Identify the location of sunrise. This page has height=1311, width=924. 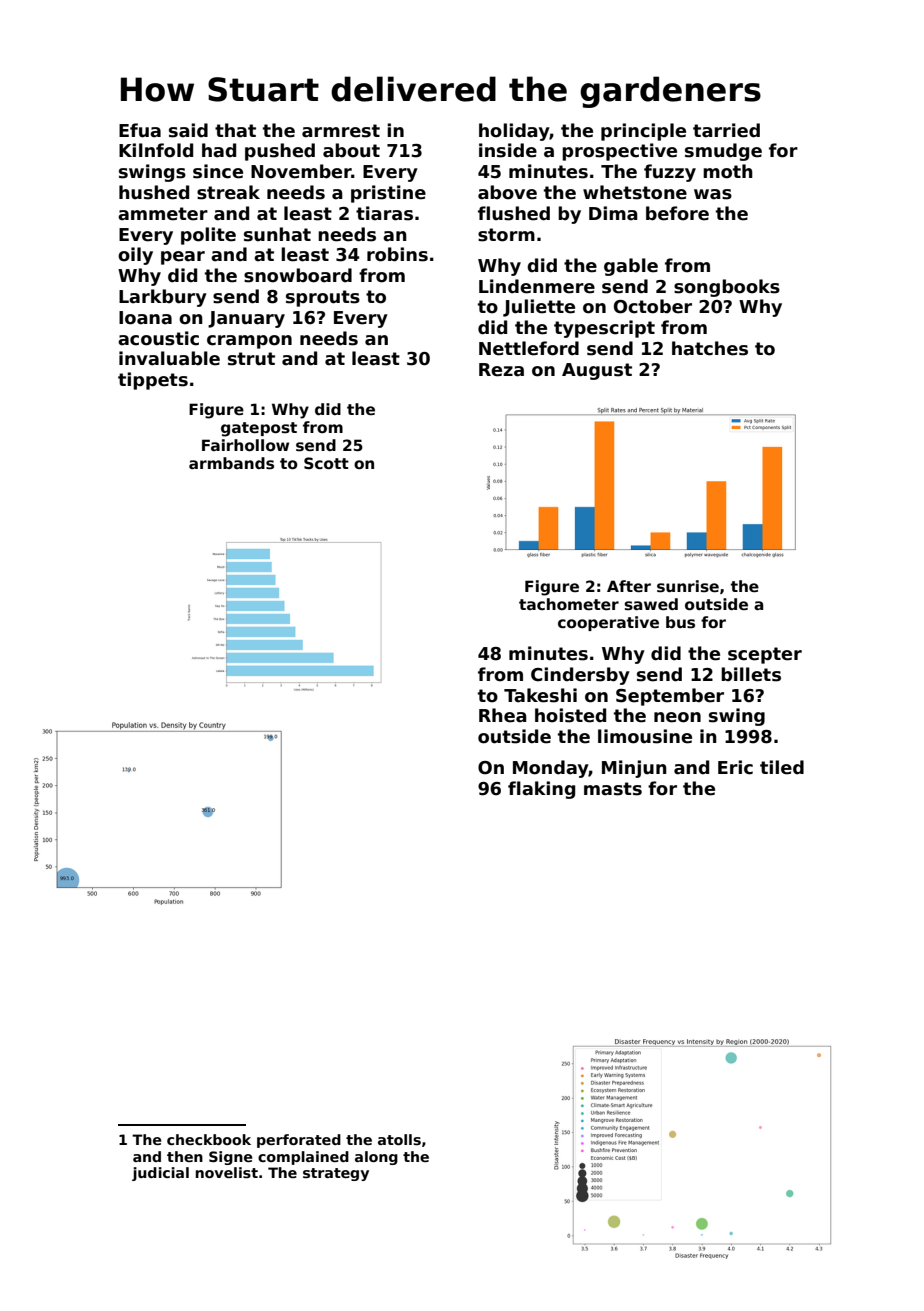
(688, 586).
